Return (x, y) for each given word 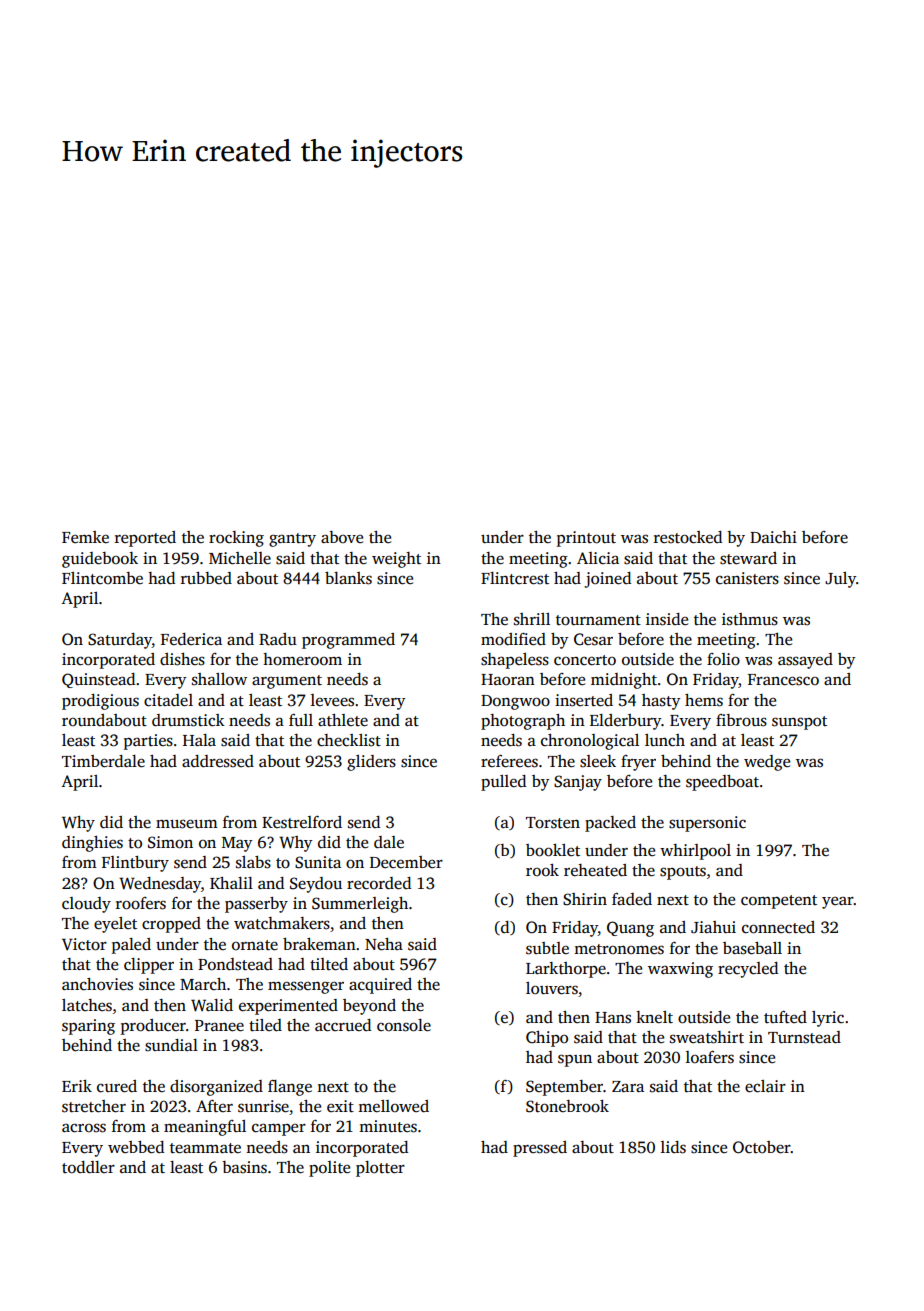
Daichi (773, 537)
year (838, 903)
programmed (348, 641)
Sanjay (578, 783)
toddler (88, 1167)
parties (148, 742)
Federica (191, 639)
